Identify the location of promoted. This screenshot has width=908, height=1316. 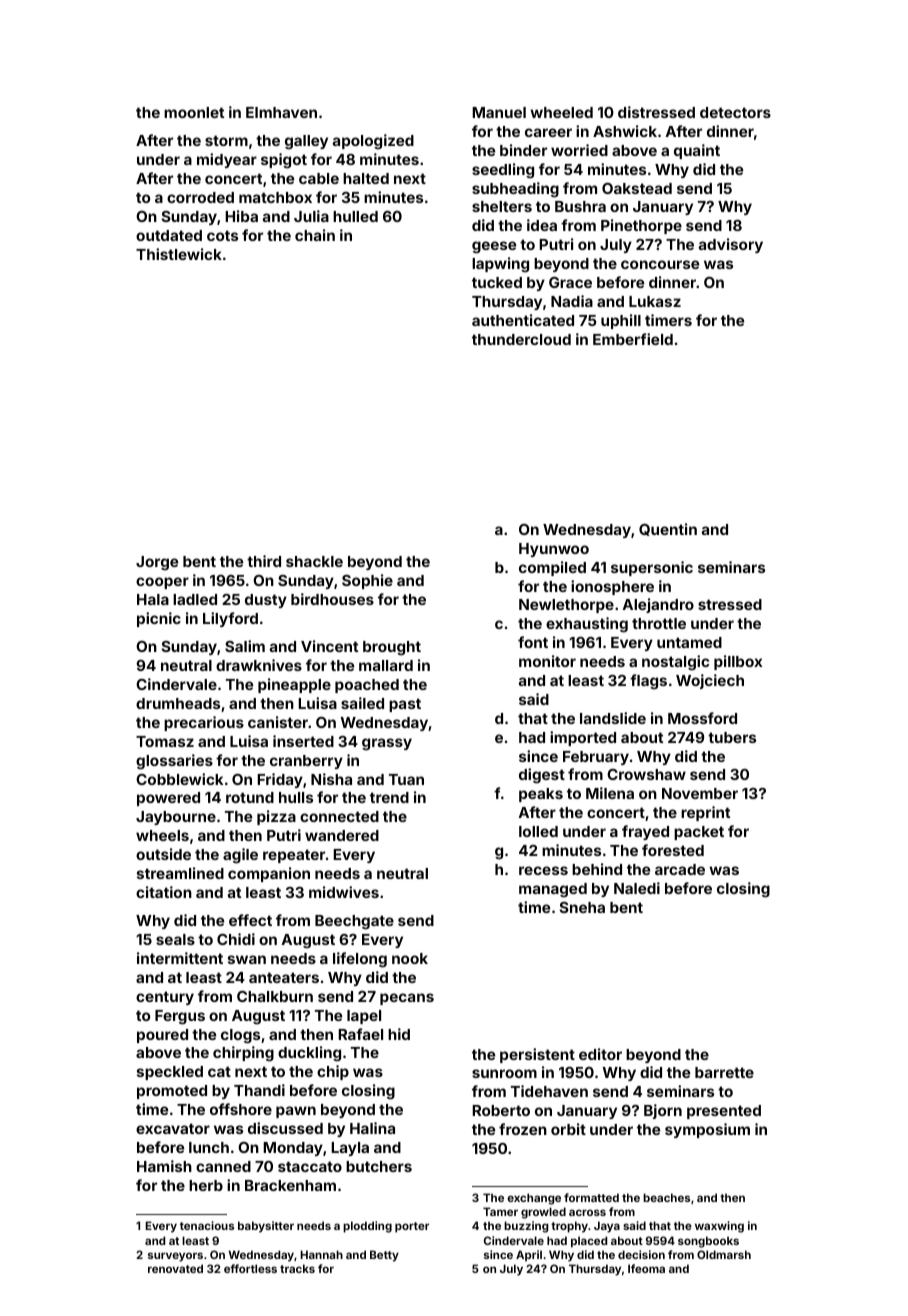
(172, 1092).
